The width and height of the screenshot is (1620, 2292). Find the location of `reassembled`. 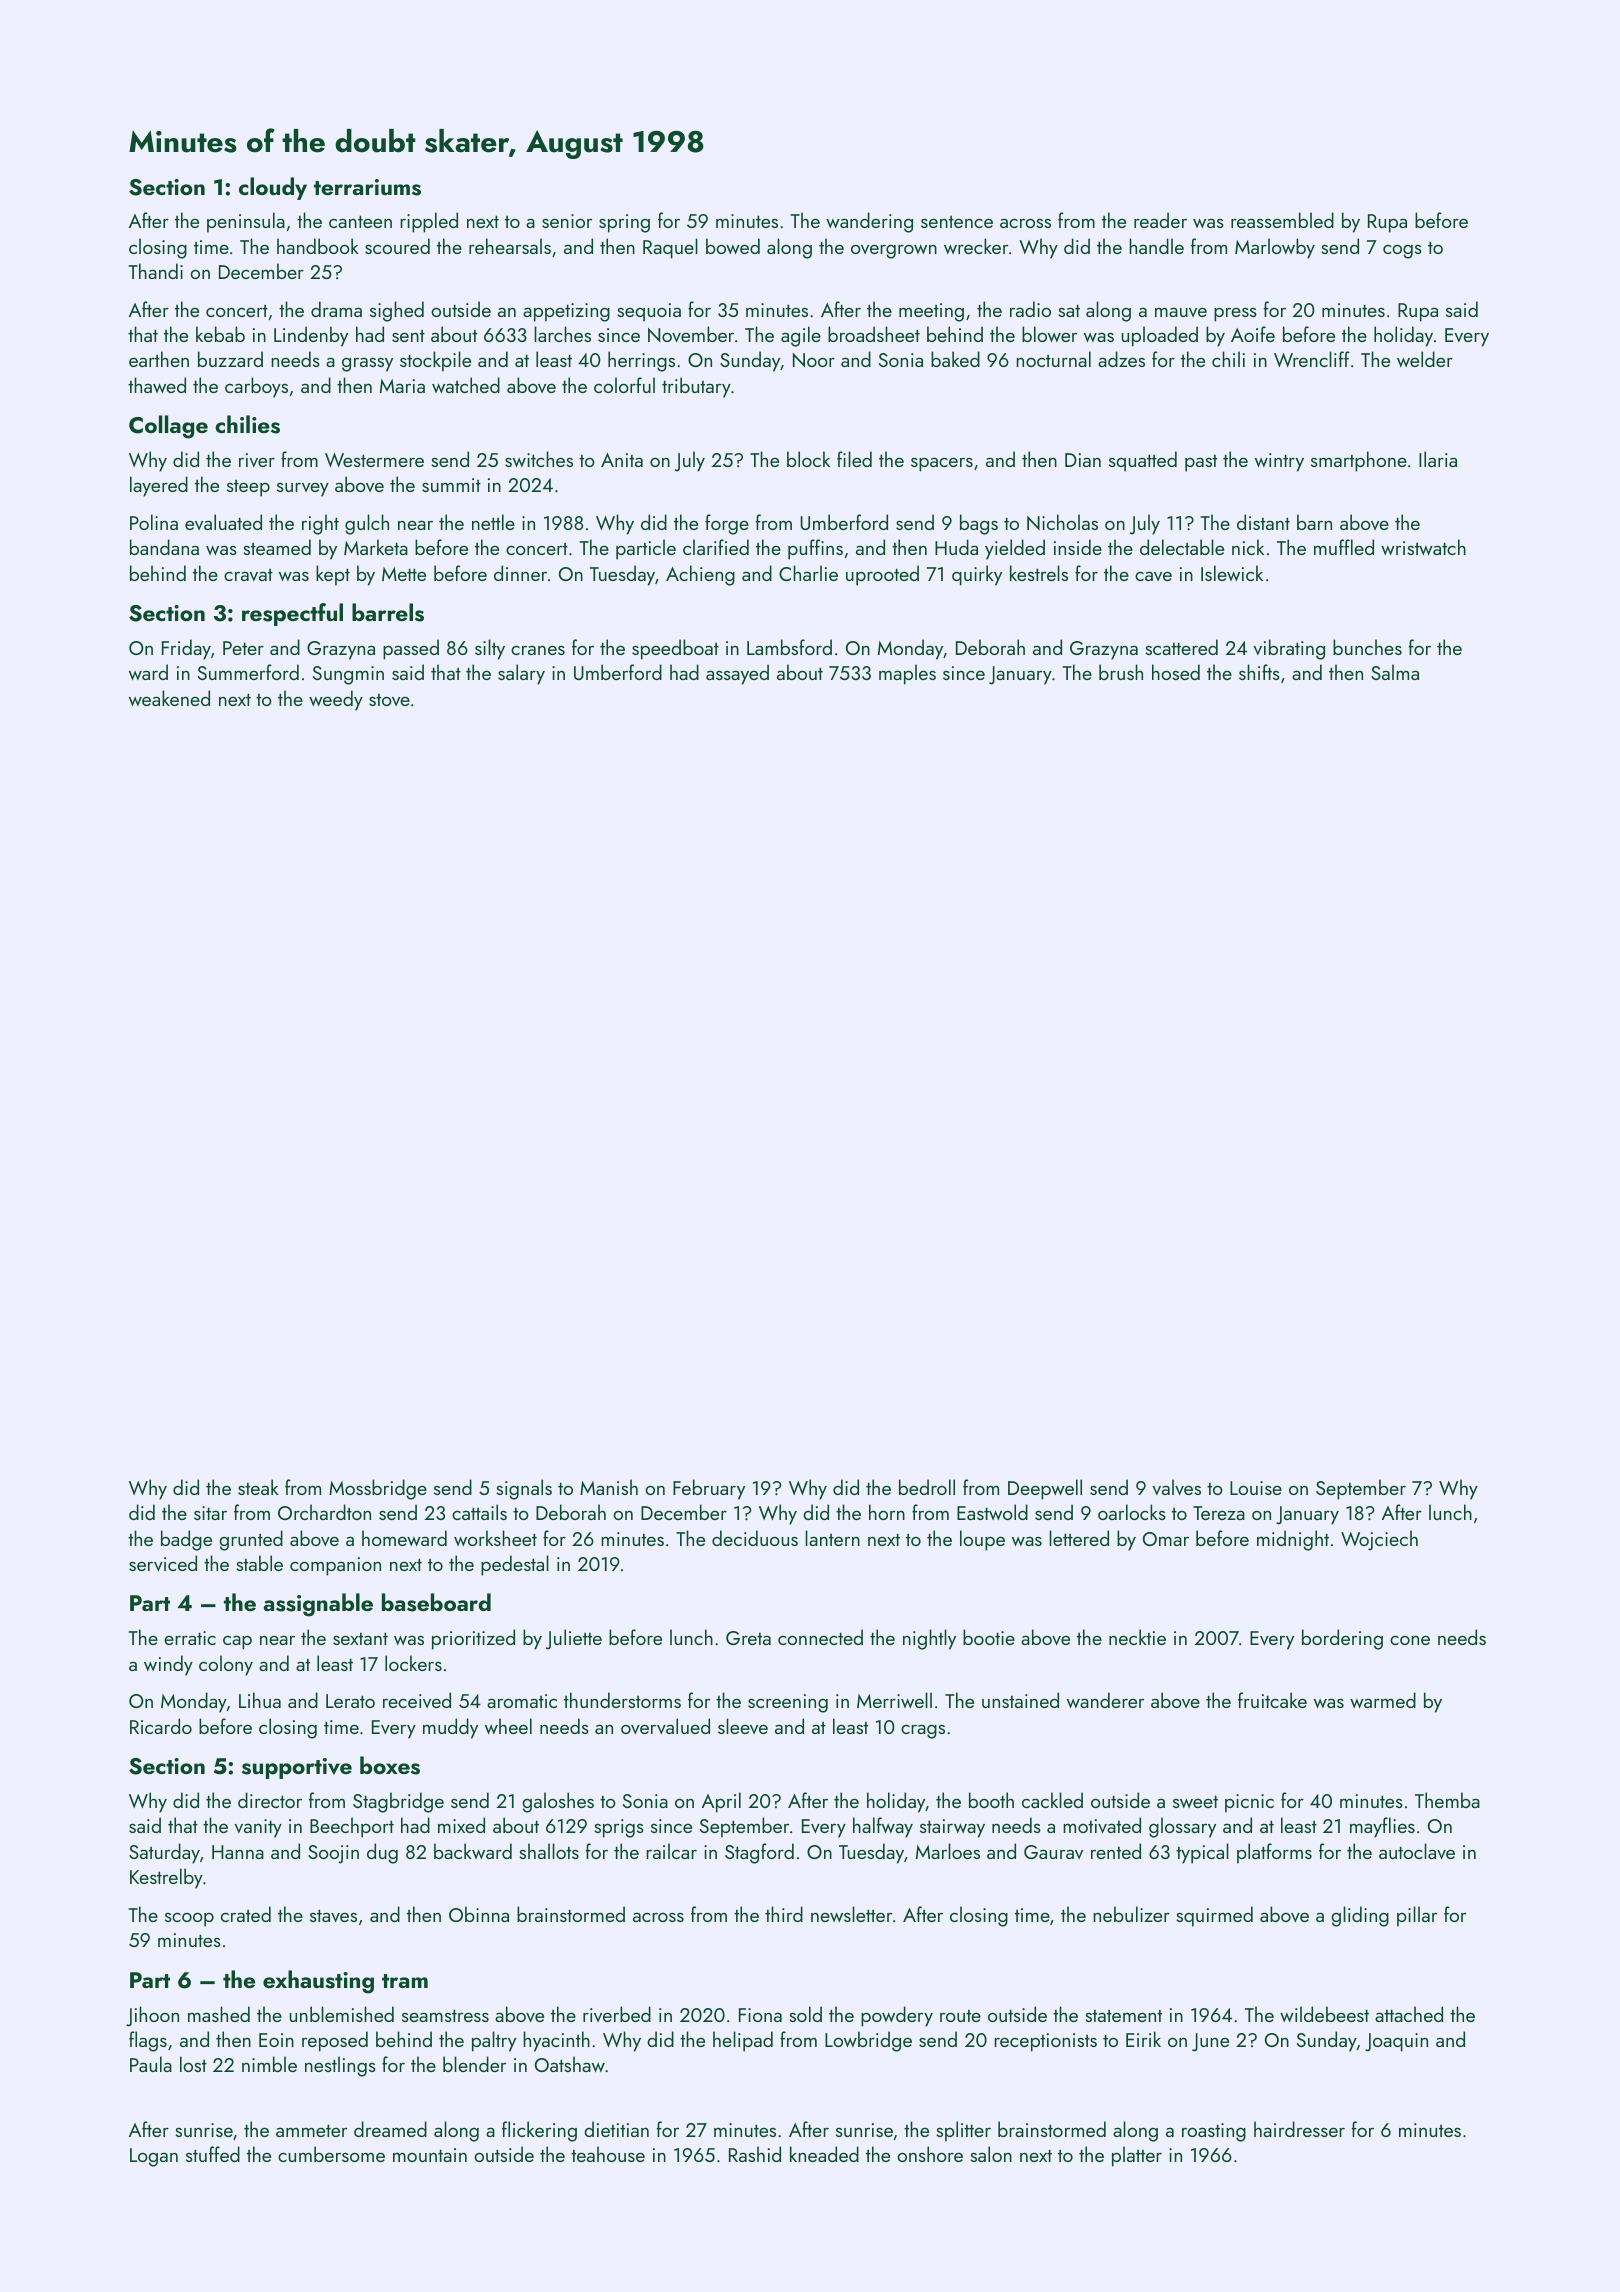

reassembled is located at coordinates (1282, 220).
